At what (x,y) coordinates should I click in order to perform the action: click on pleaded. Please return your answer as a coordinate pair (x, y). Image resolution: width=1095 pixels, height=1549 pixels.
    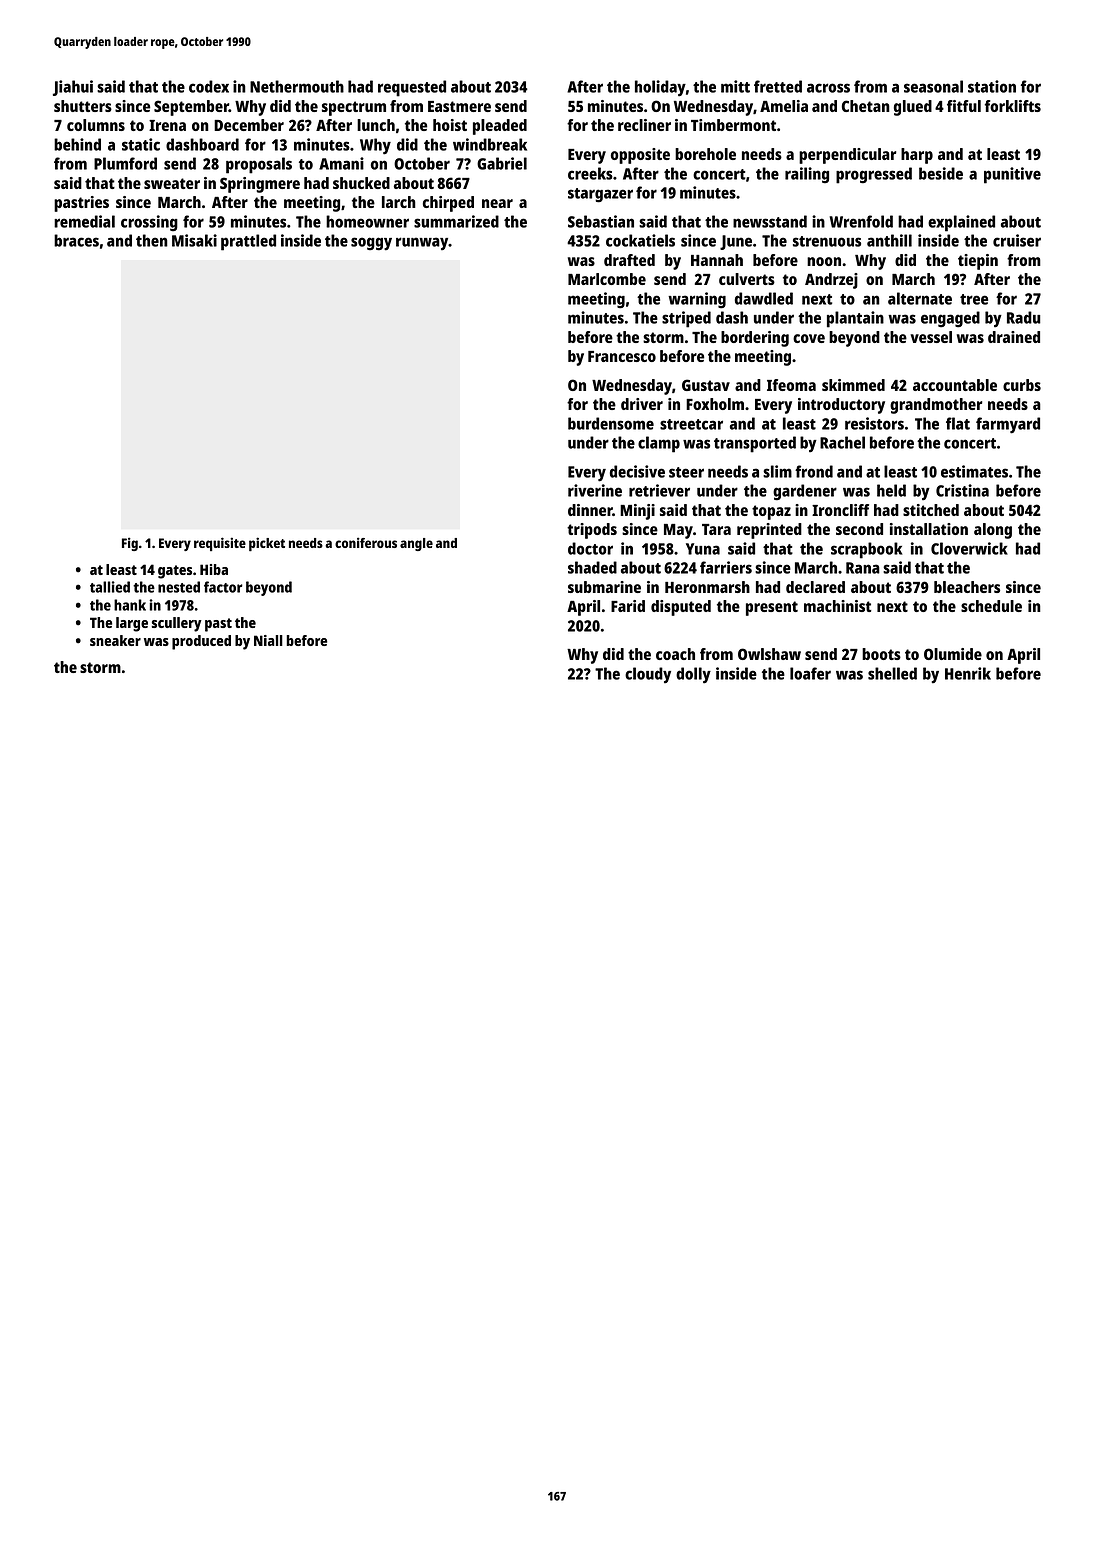
    Looking at the image, I should click on (500, 127).
